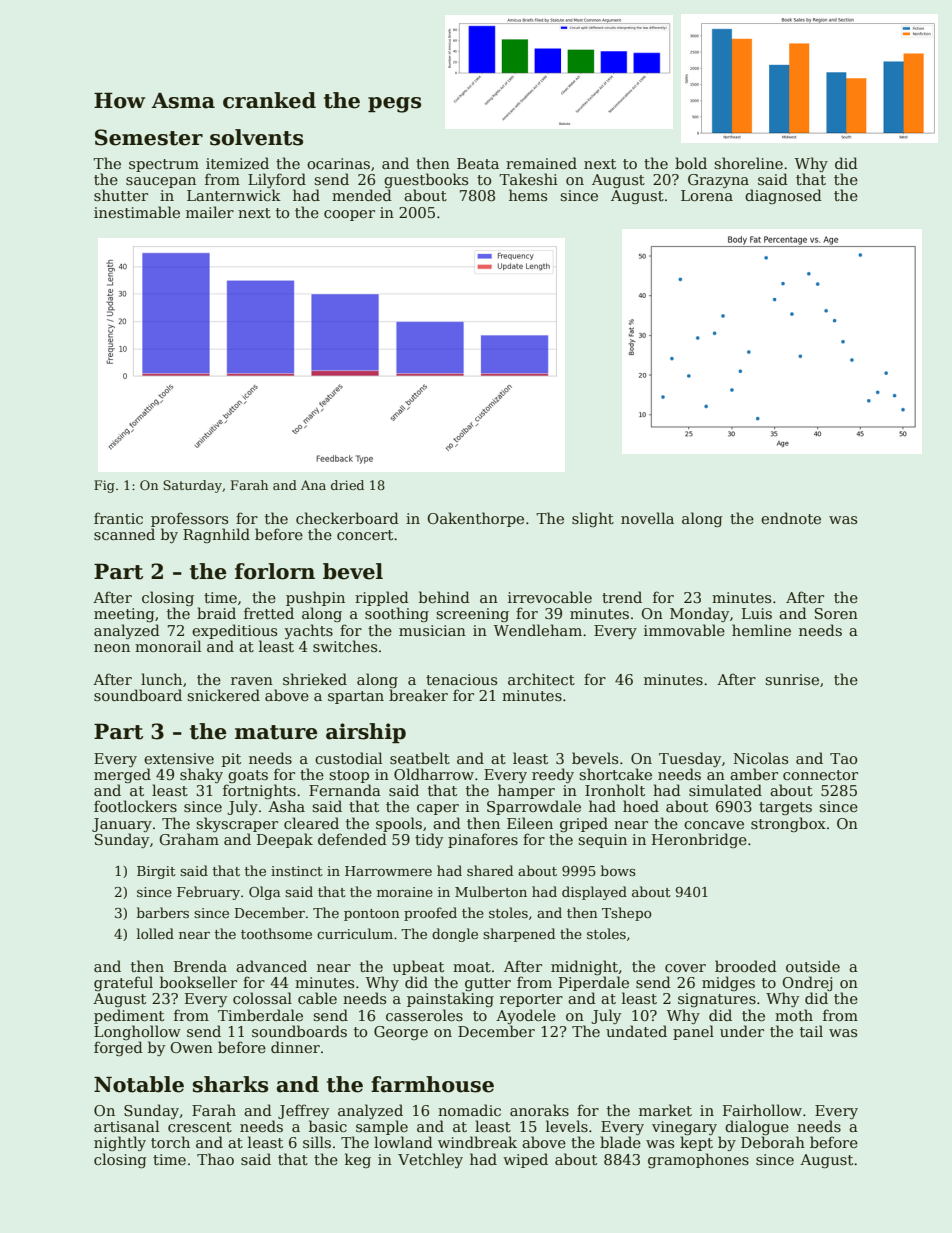 This screenshot has width=952, height=1233. I want to click on grateful, so click(123, 983).
